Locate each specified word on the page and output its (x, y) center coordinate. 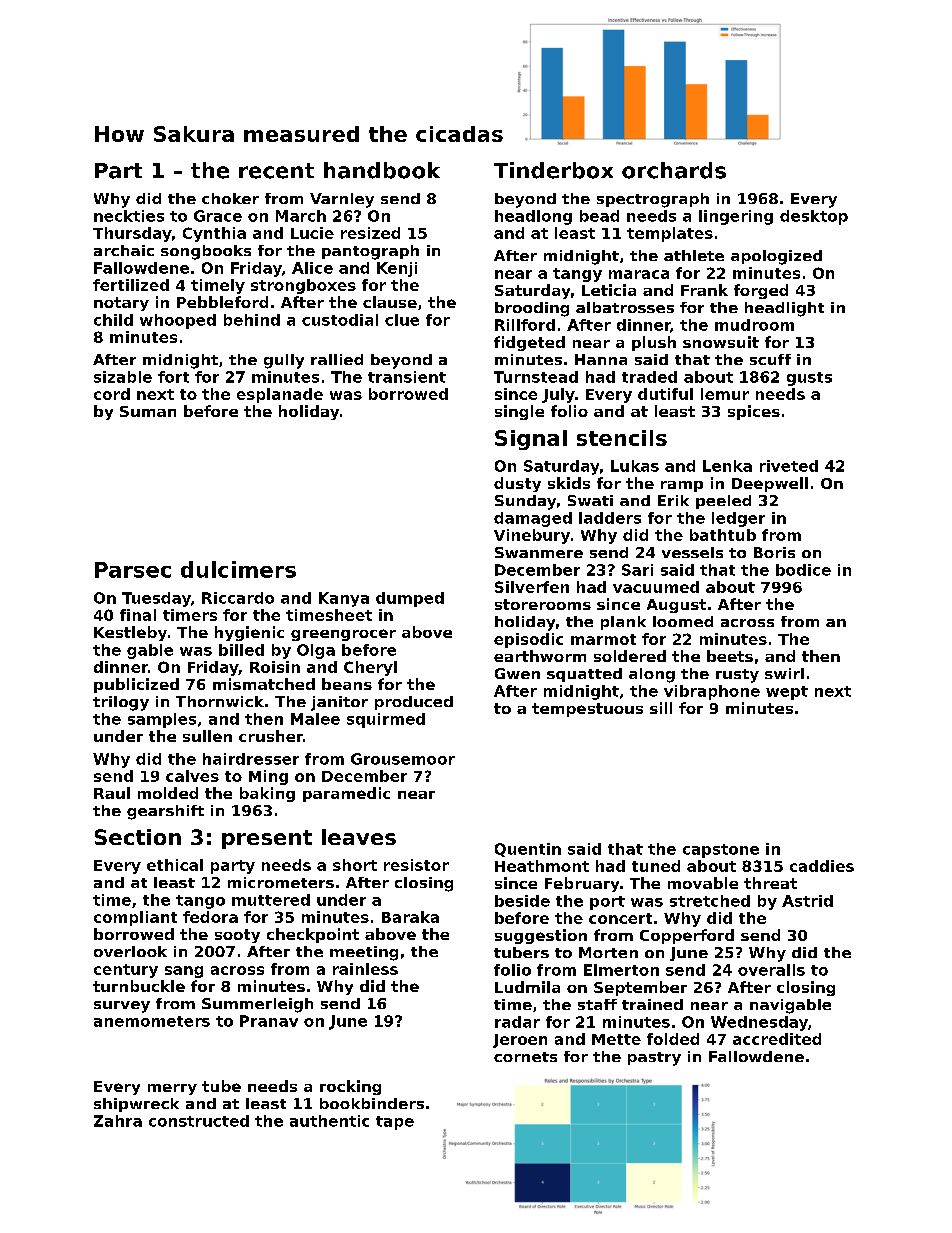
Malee (315, 719)
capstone (721, 851)
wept (787, 693)
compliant (135, 918)
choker (230, 198)
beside (522, 901)
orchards (674, 170)
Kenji (397, 269)
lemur (725, 394)
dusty (517, 484)
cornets (525, 1057)
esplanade (280, 395)
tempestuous (587, 710)
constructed (199, 1121)
